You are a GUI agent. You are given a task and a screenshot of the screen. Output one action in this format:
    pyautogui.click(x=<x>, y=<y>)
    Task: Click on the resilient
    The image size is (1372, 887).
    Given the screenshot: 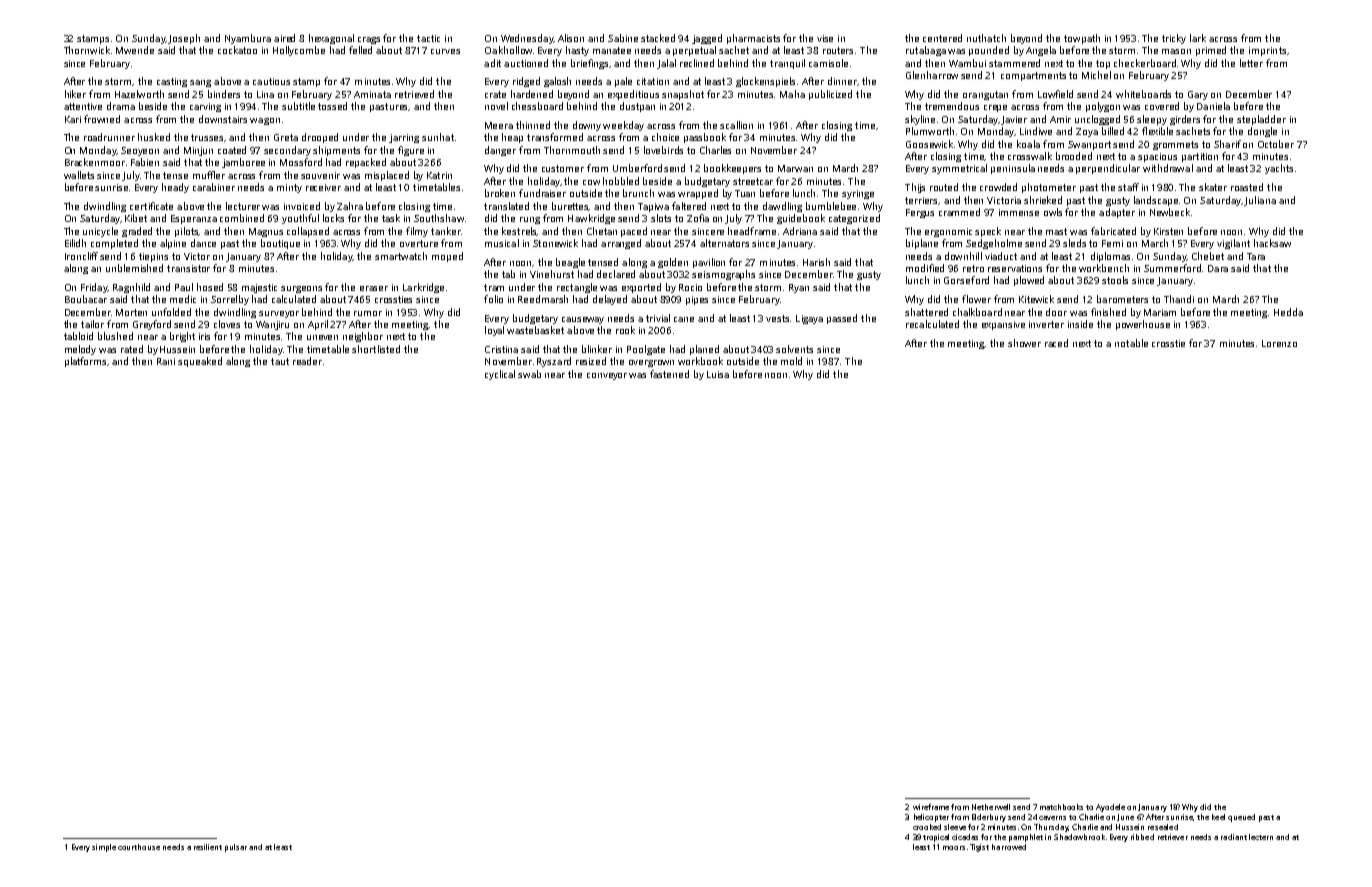 What is the action you would take?
    pyautogui.click(x=208, y=847)
